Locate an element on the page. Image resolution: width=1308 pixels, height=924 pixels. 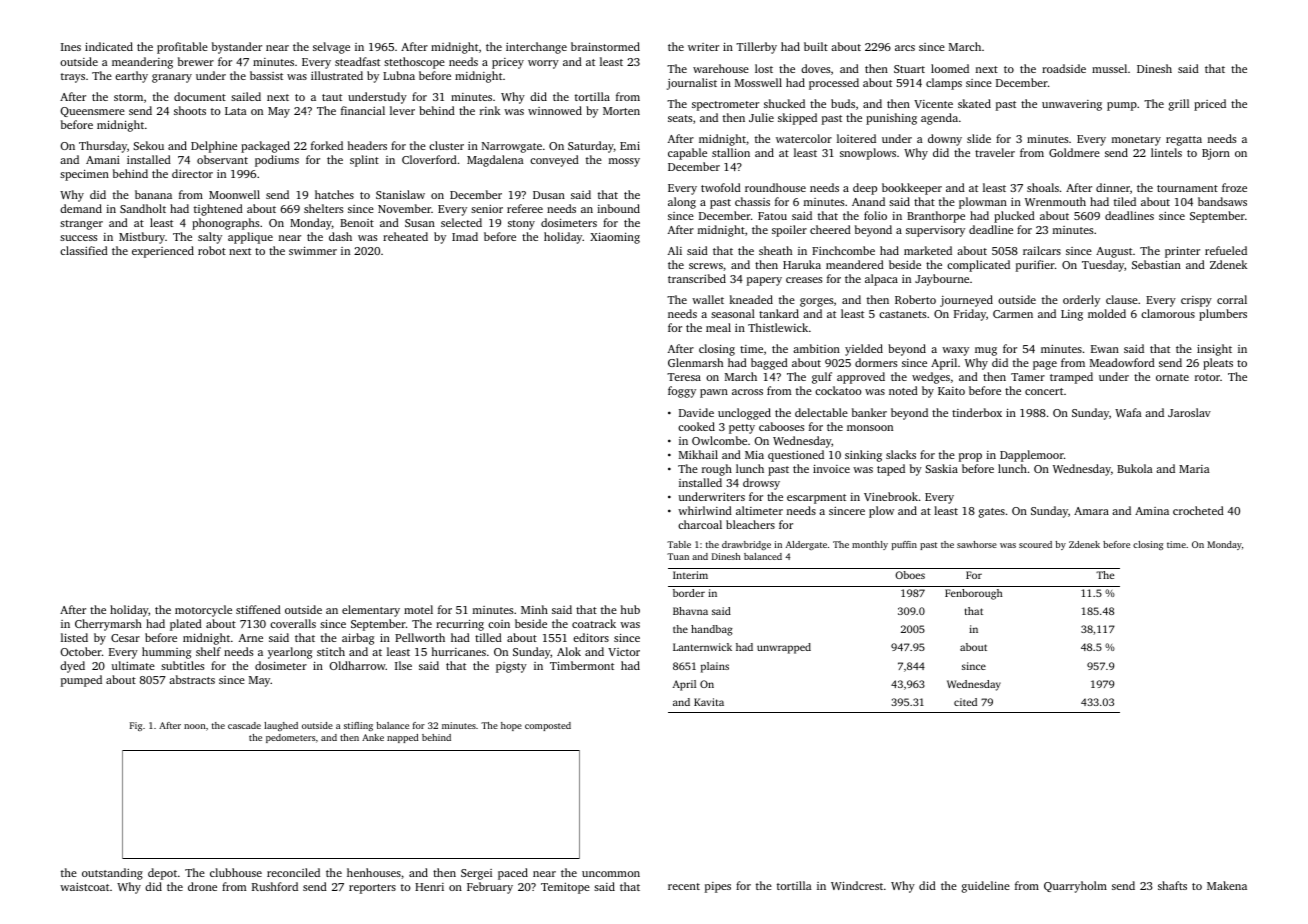
mussel is located at coordinates (1109, 68).
